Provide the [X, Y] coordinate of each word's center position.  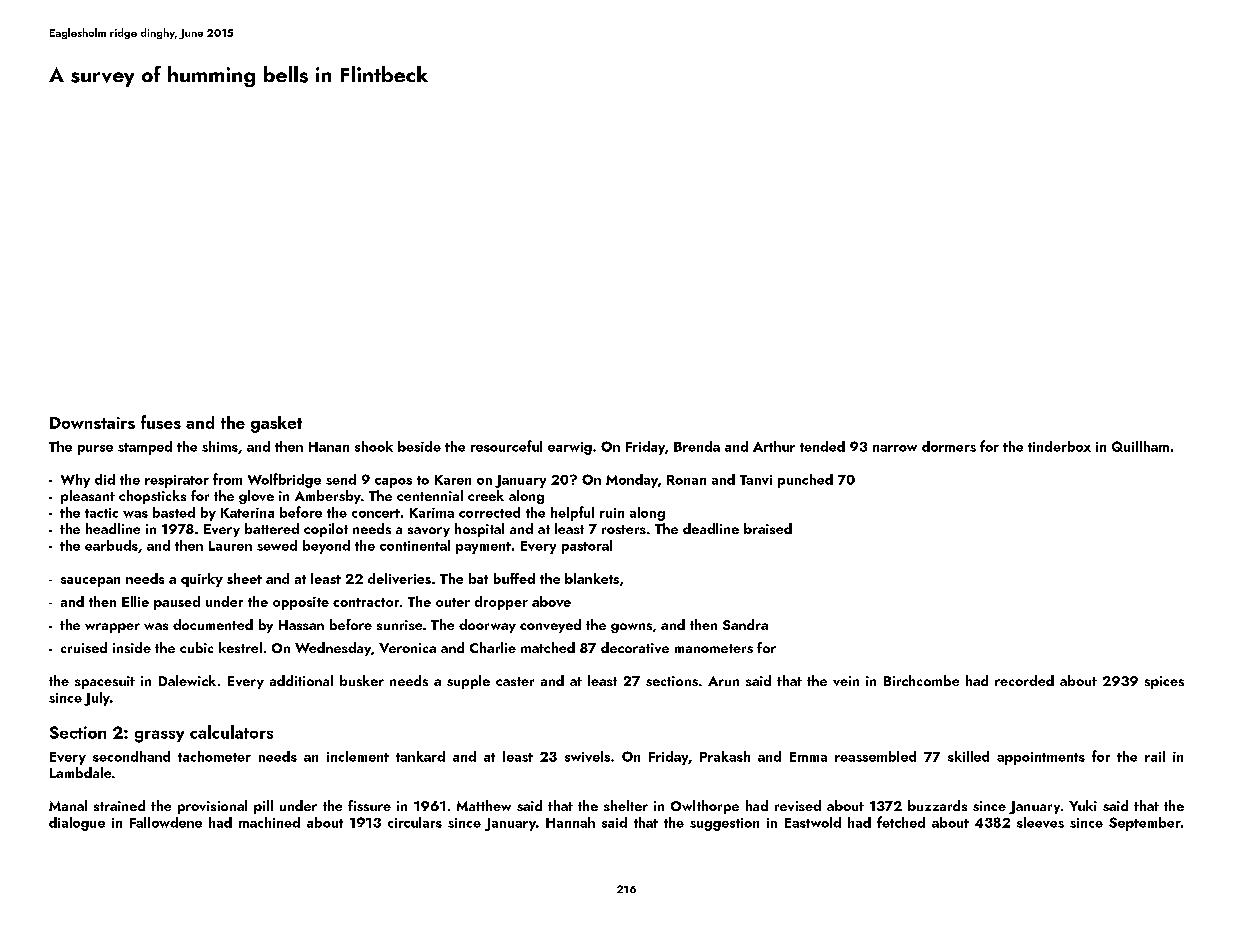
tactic [101, 513]
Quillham [1140, 446]
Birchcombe [921, 680]
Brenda [697, 446]
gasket [276, 424]
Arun [723, 681]
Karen [453, 480]
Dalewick [187, 680]
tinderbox [1059, 446]
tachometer [214, 756]
